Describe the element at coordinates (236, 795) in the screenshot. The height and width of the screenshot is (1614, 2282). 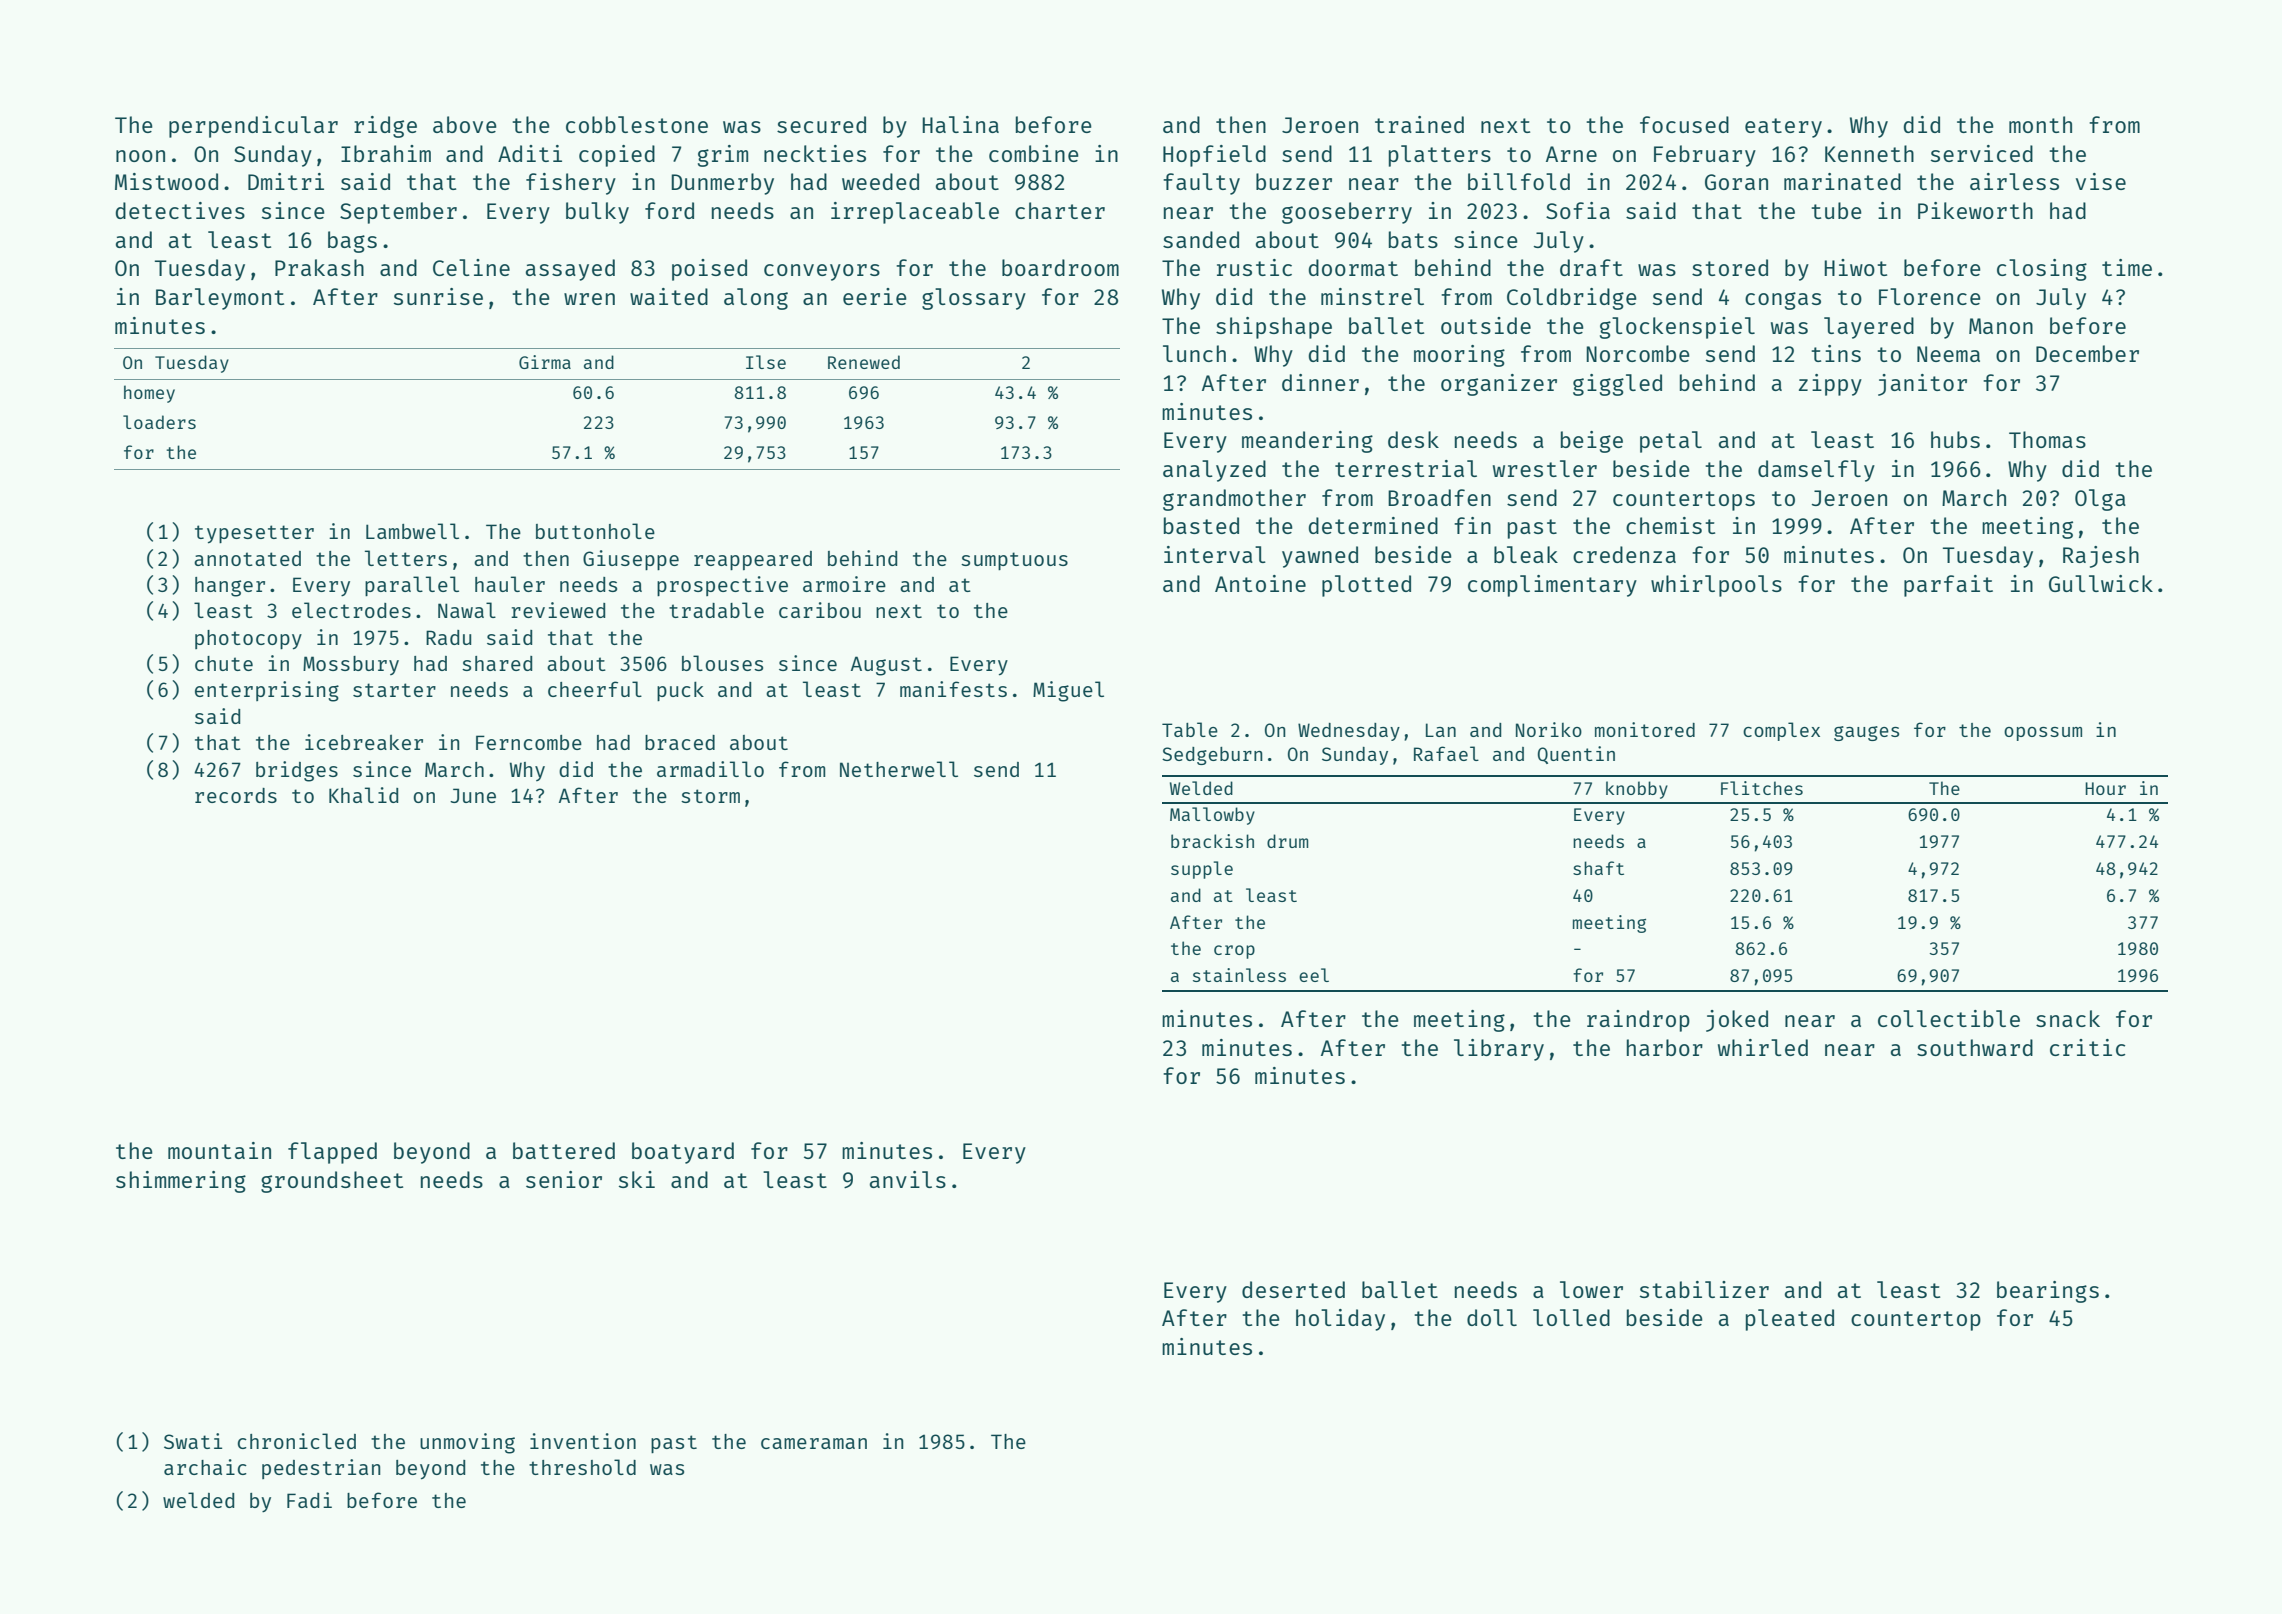
I see `records` at that location.
